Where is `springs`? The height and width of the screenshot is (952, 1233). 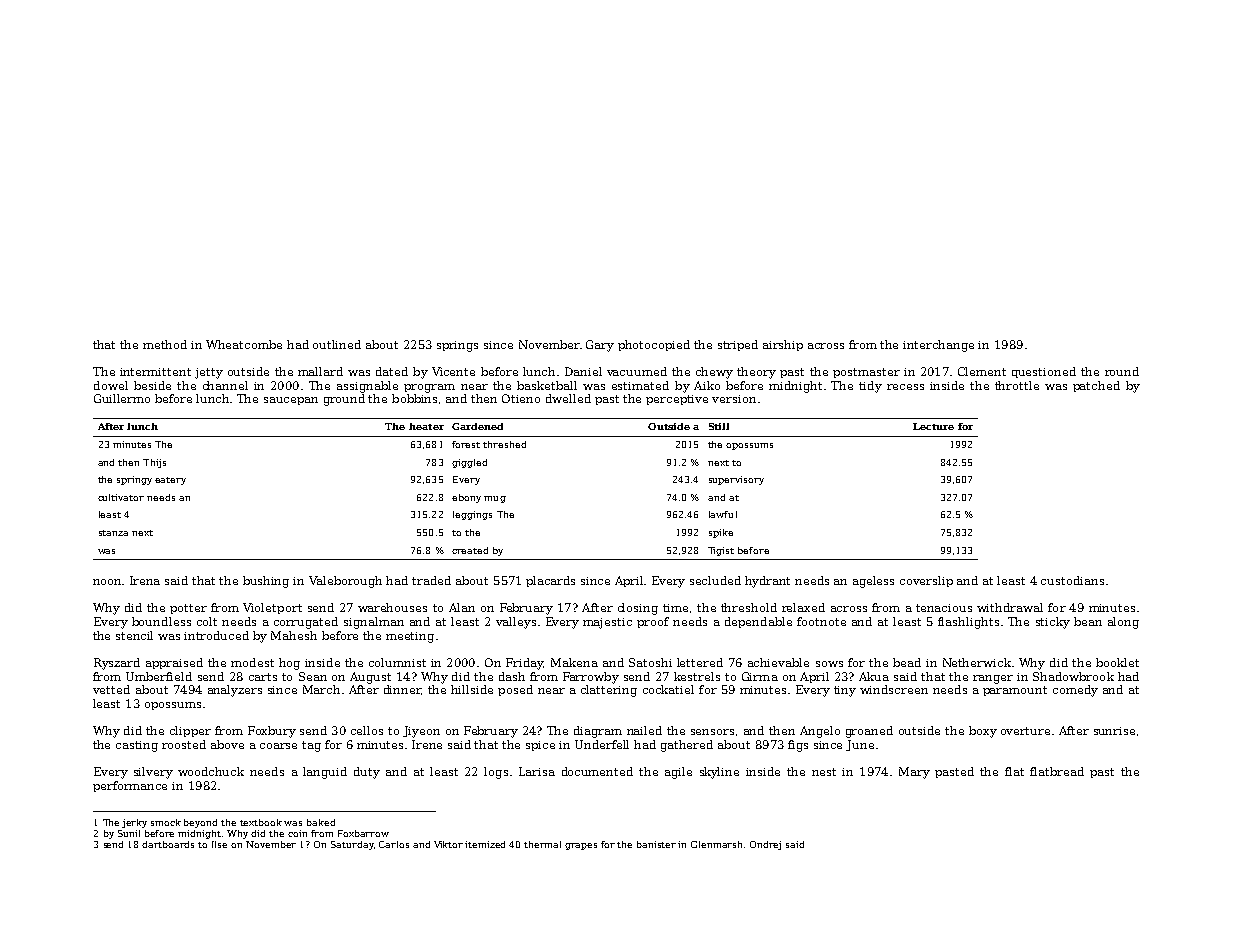
springs is located at coordinates (457, 346).
